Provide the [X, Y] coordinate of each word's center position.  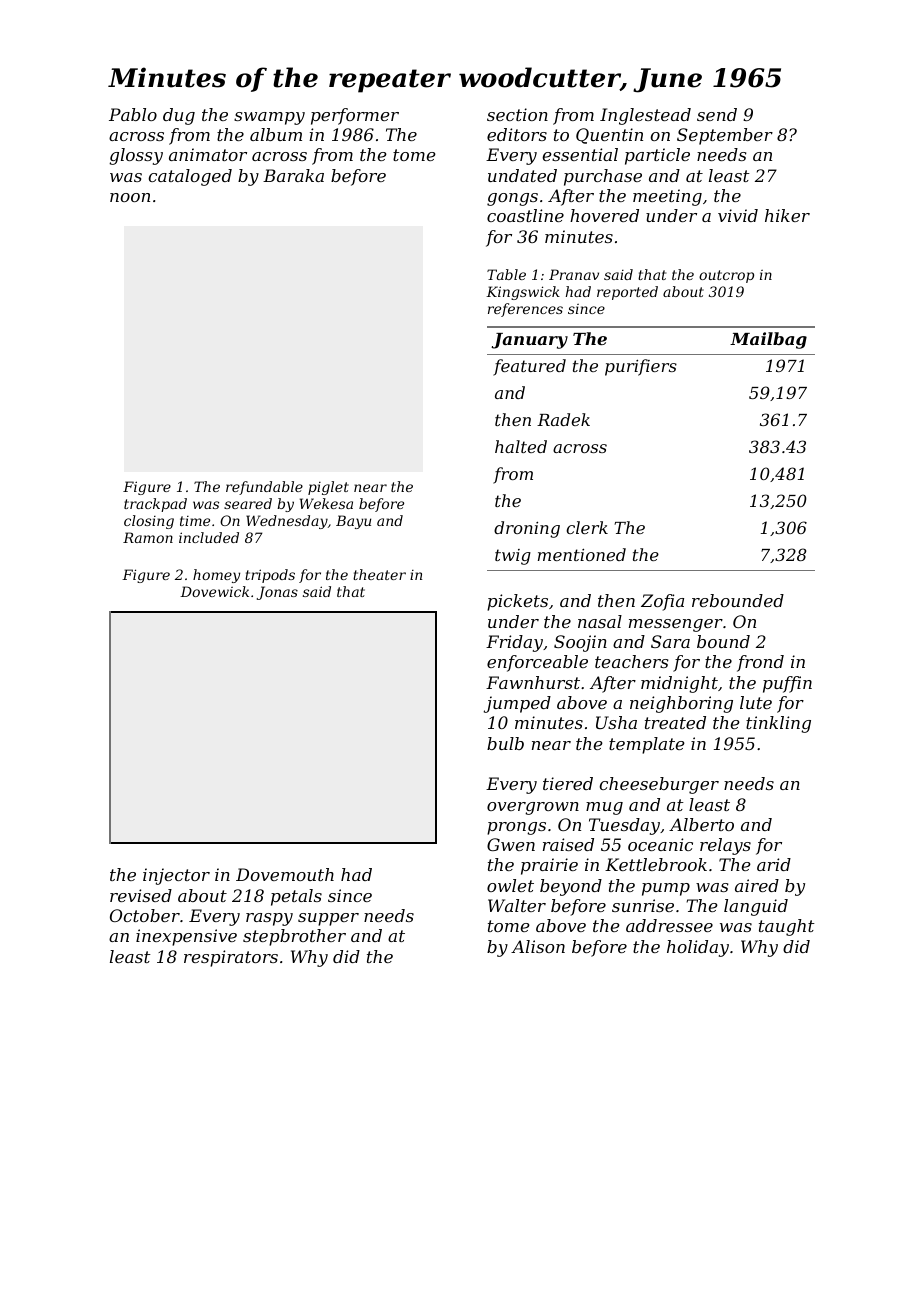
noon [130, 197]
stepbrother [294, 937]
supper [328, 919]
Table [506, 274]
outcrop [726, 276]
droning [527, 529]
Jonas [277, 593]
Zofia [662, 602]
